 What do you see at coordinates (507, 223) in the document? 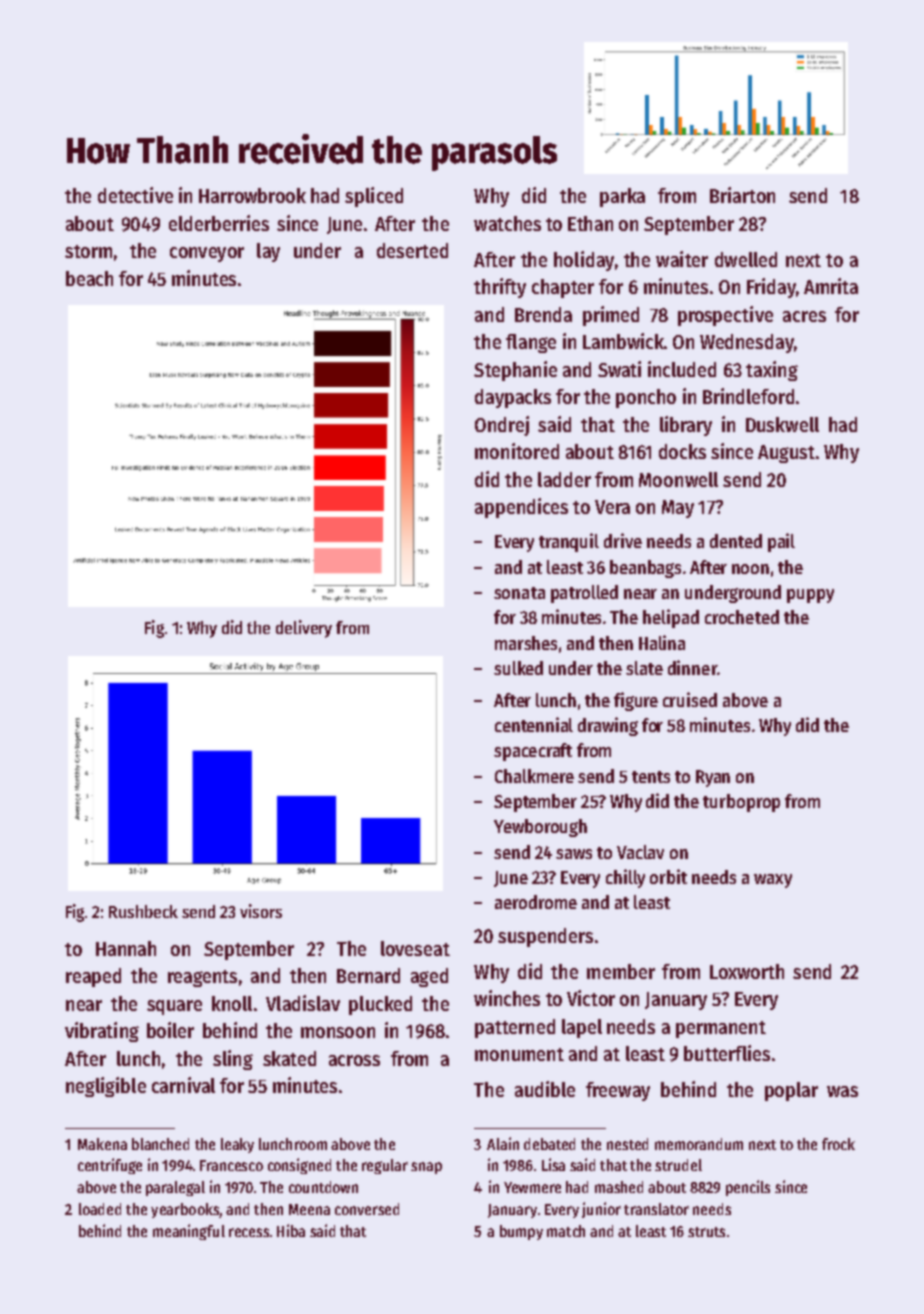
I see `watches` at bounding box center [507, 223].
